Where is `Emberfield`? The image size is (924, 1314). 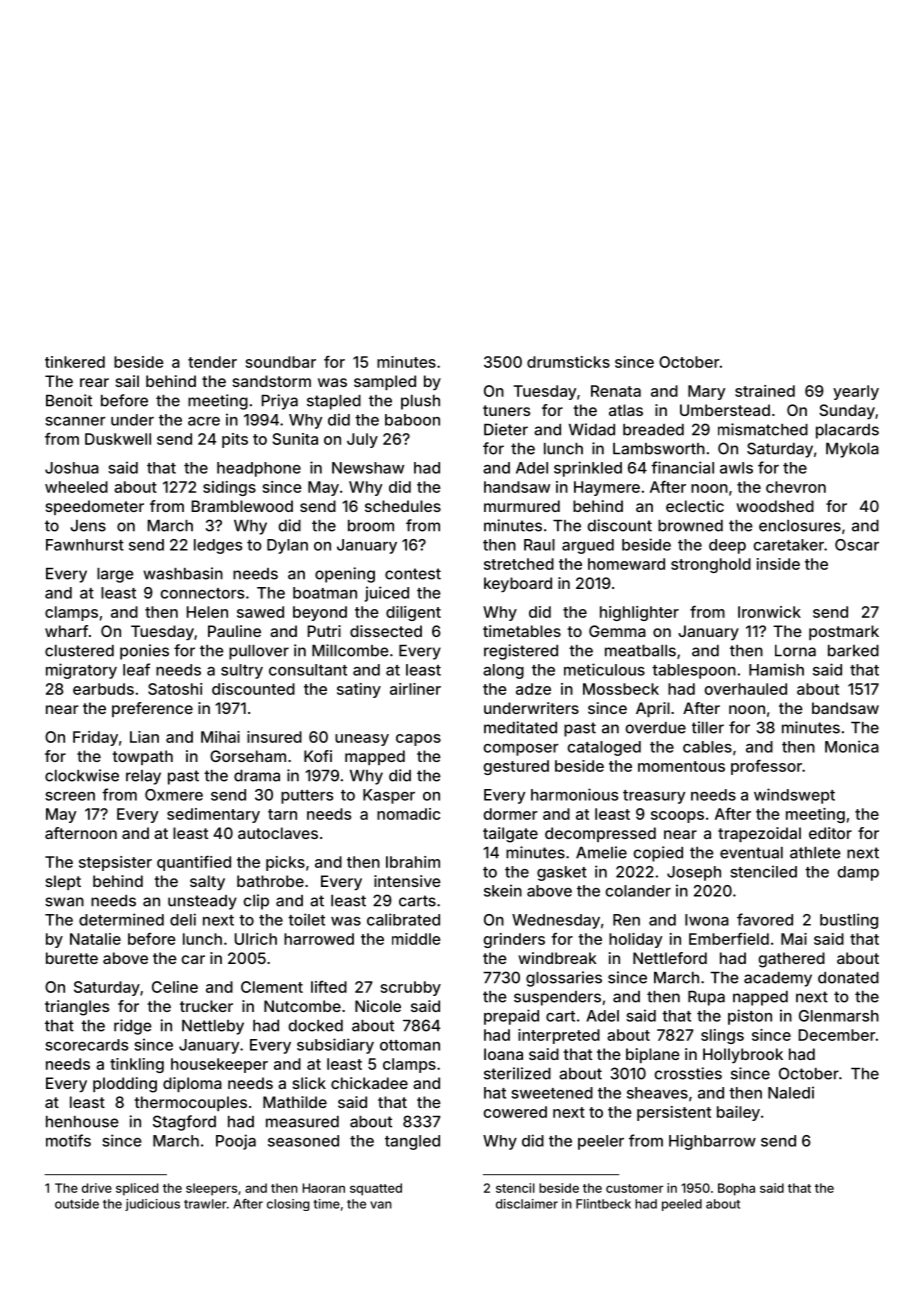 Emberfield is located at coordinates (729, 939).
